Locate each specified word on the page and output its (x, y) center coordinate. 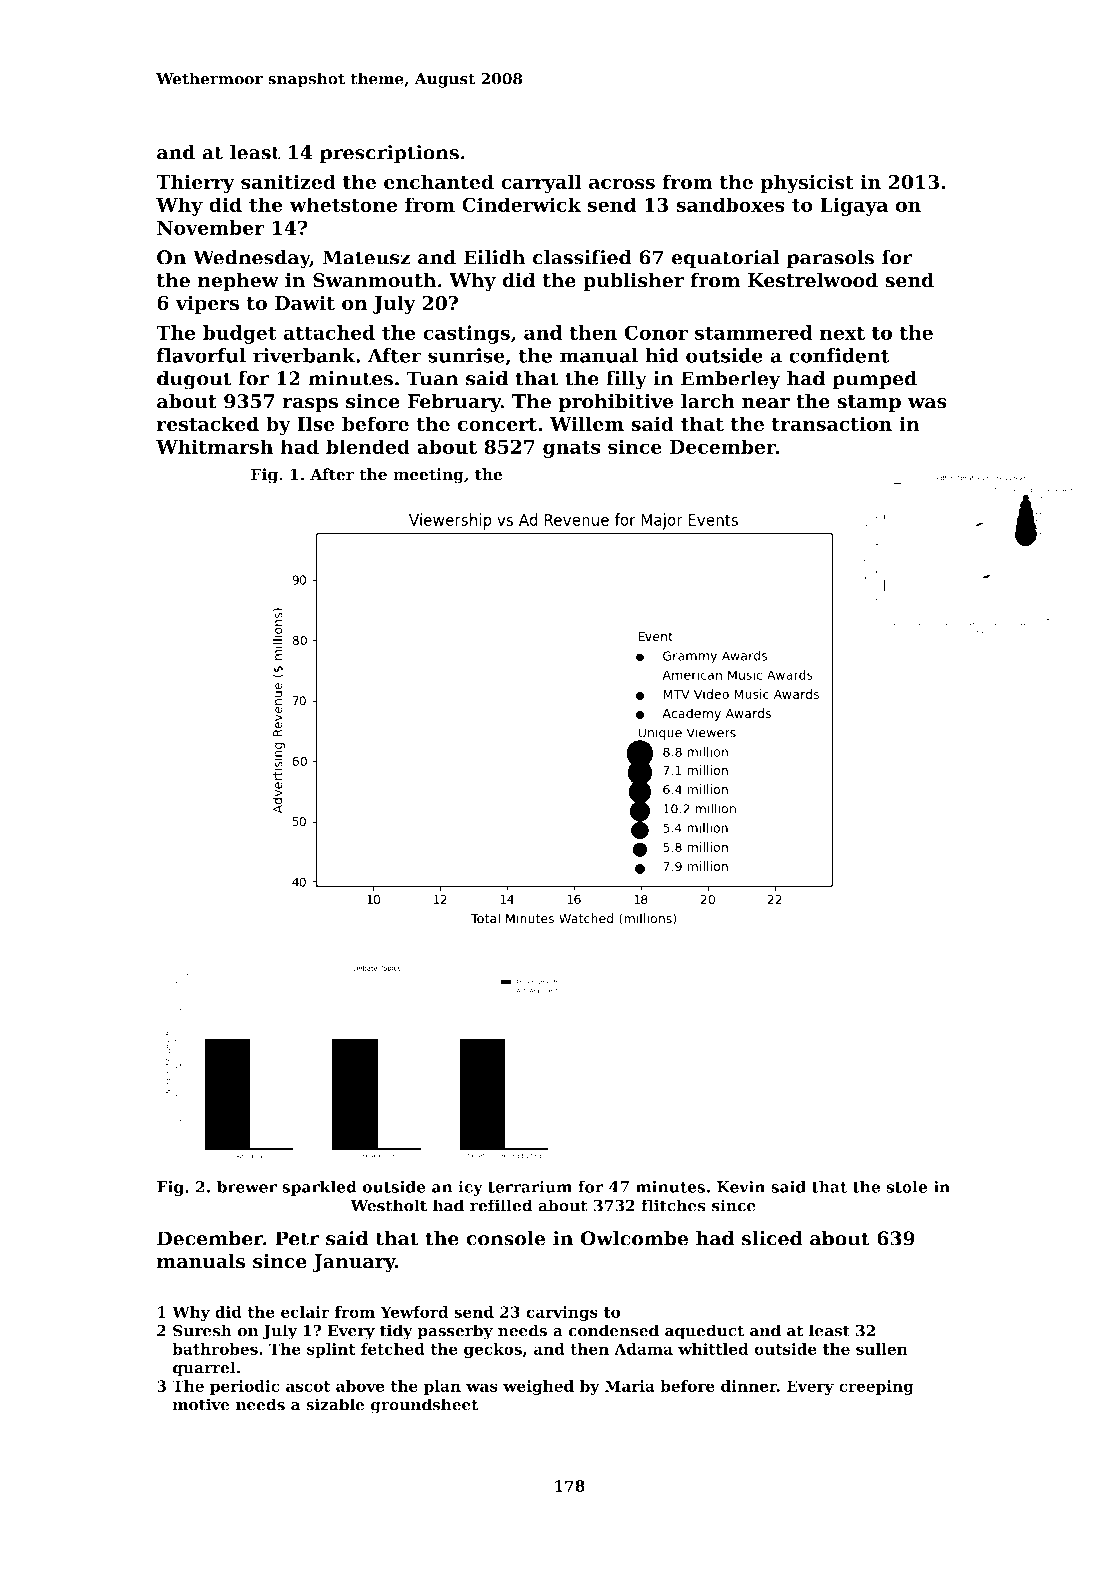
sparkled (319, 1188)
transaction (832, 424)
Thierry (195, 183)
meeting (428, 476)
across (622, 184)
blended (368, 446)
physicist (807, 183)
